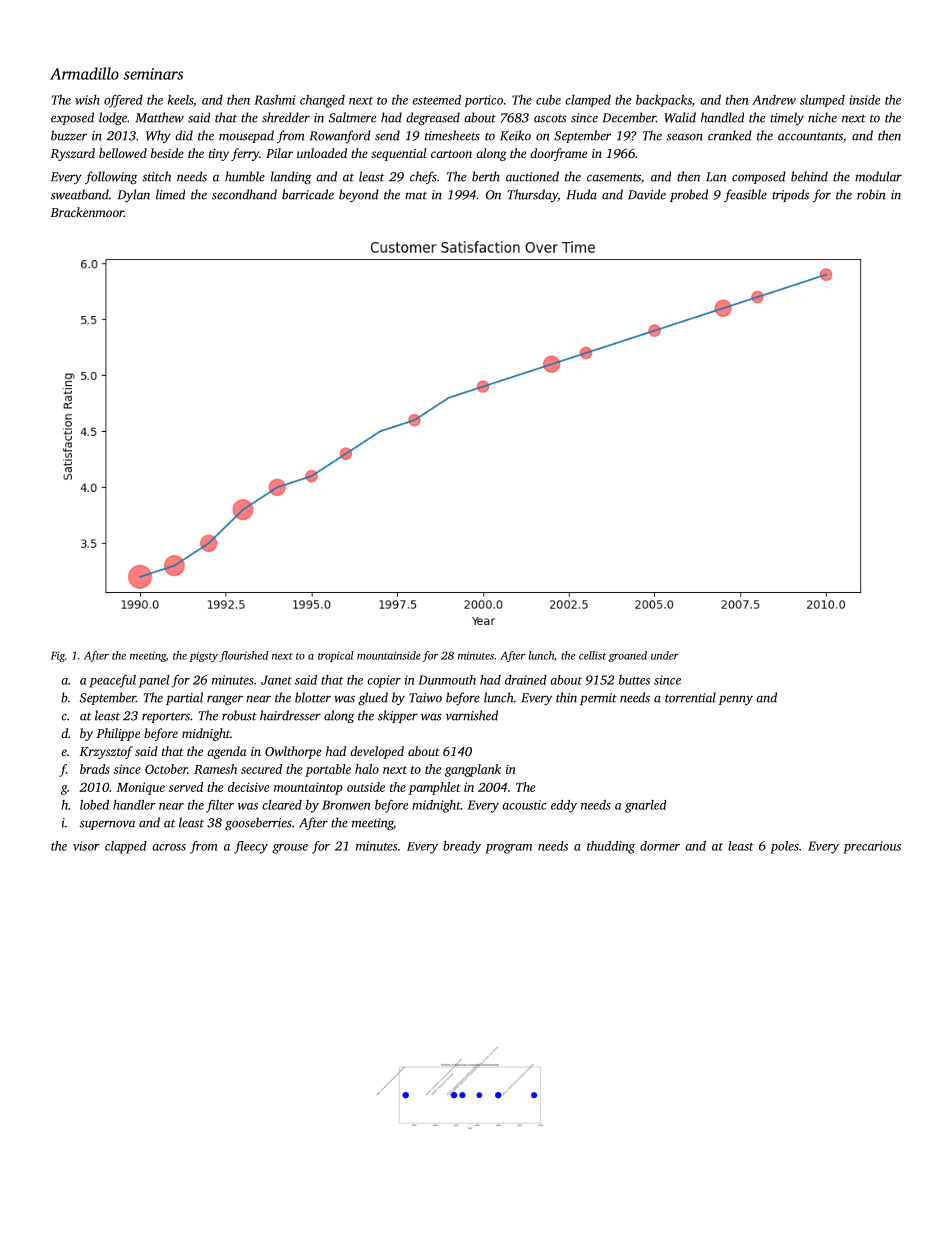 This page has width=952, height=1233. What do you see at coordinates (736, 700) in the page?
I see `penny` at bounding box center [736, 700].
